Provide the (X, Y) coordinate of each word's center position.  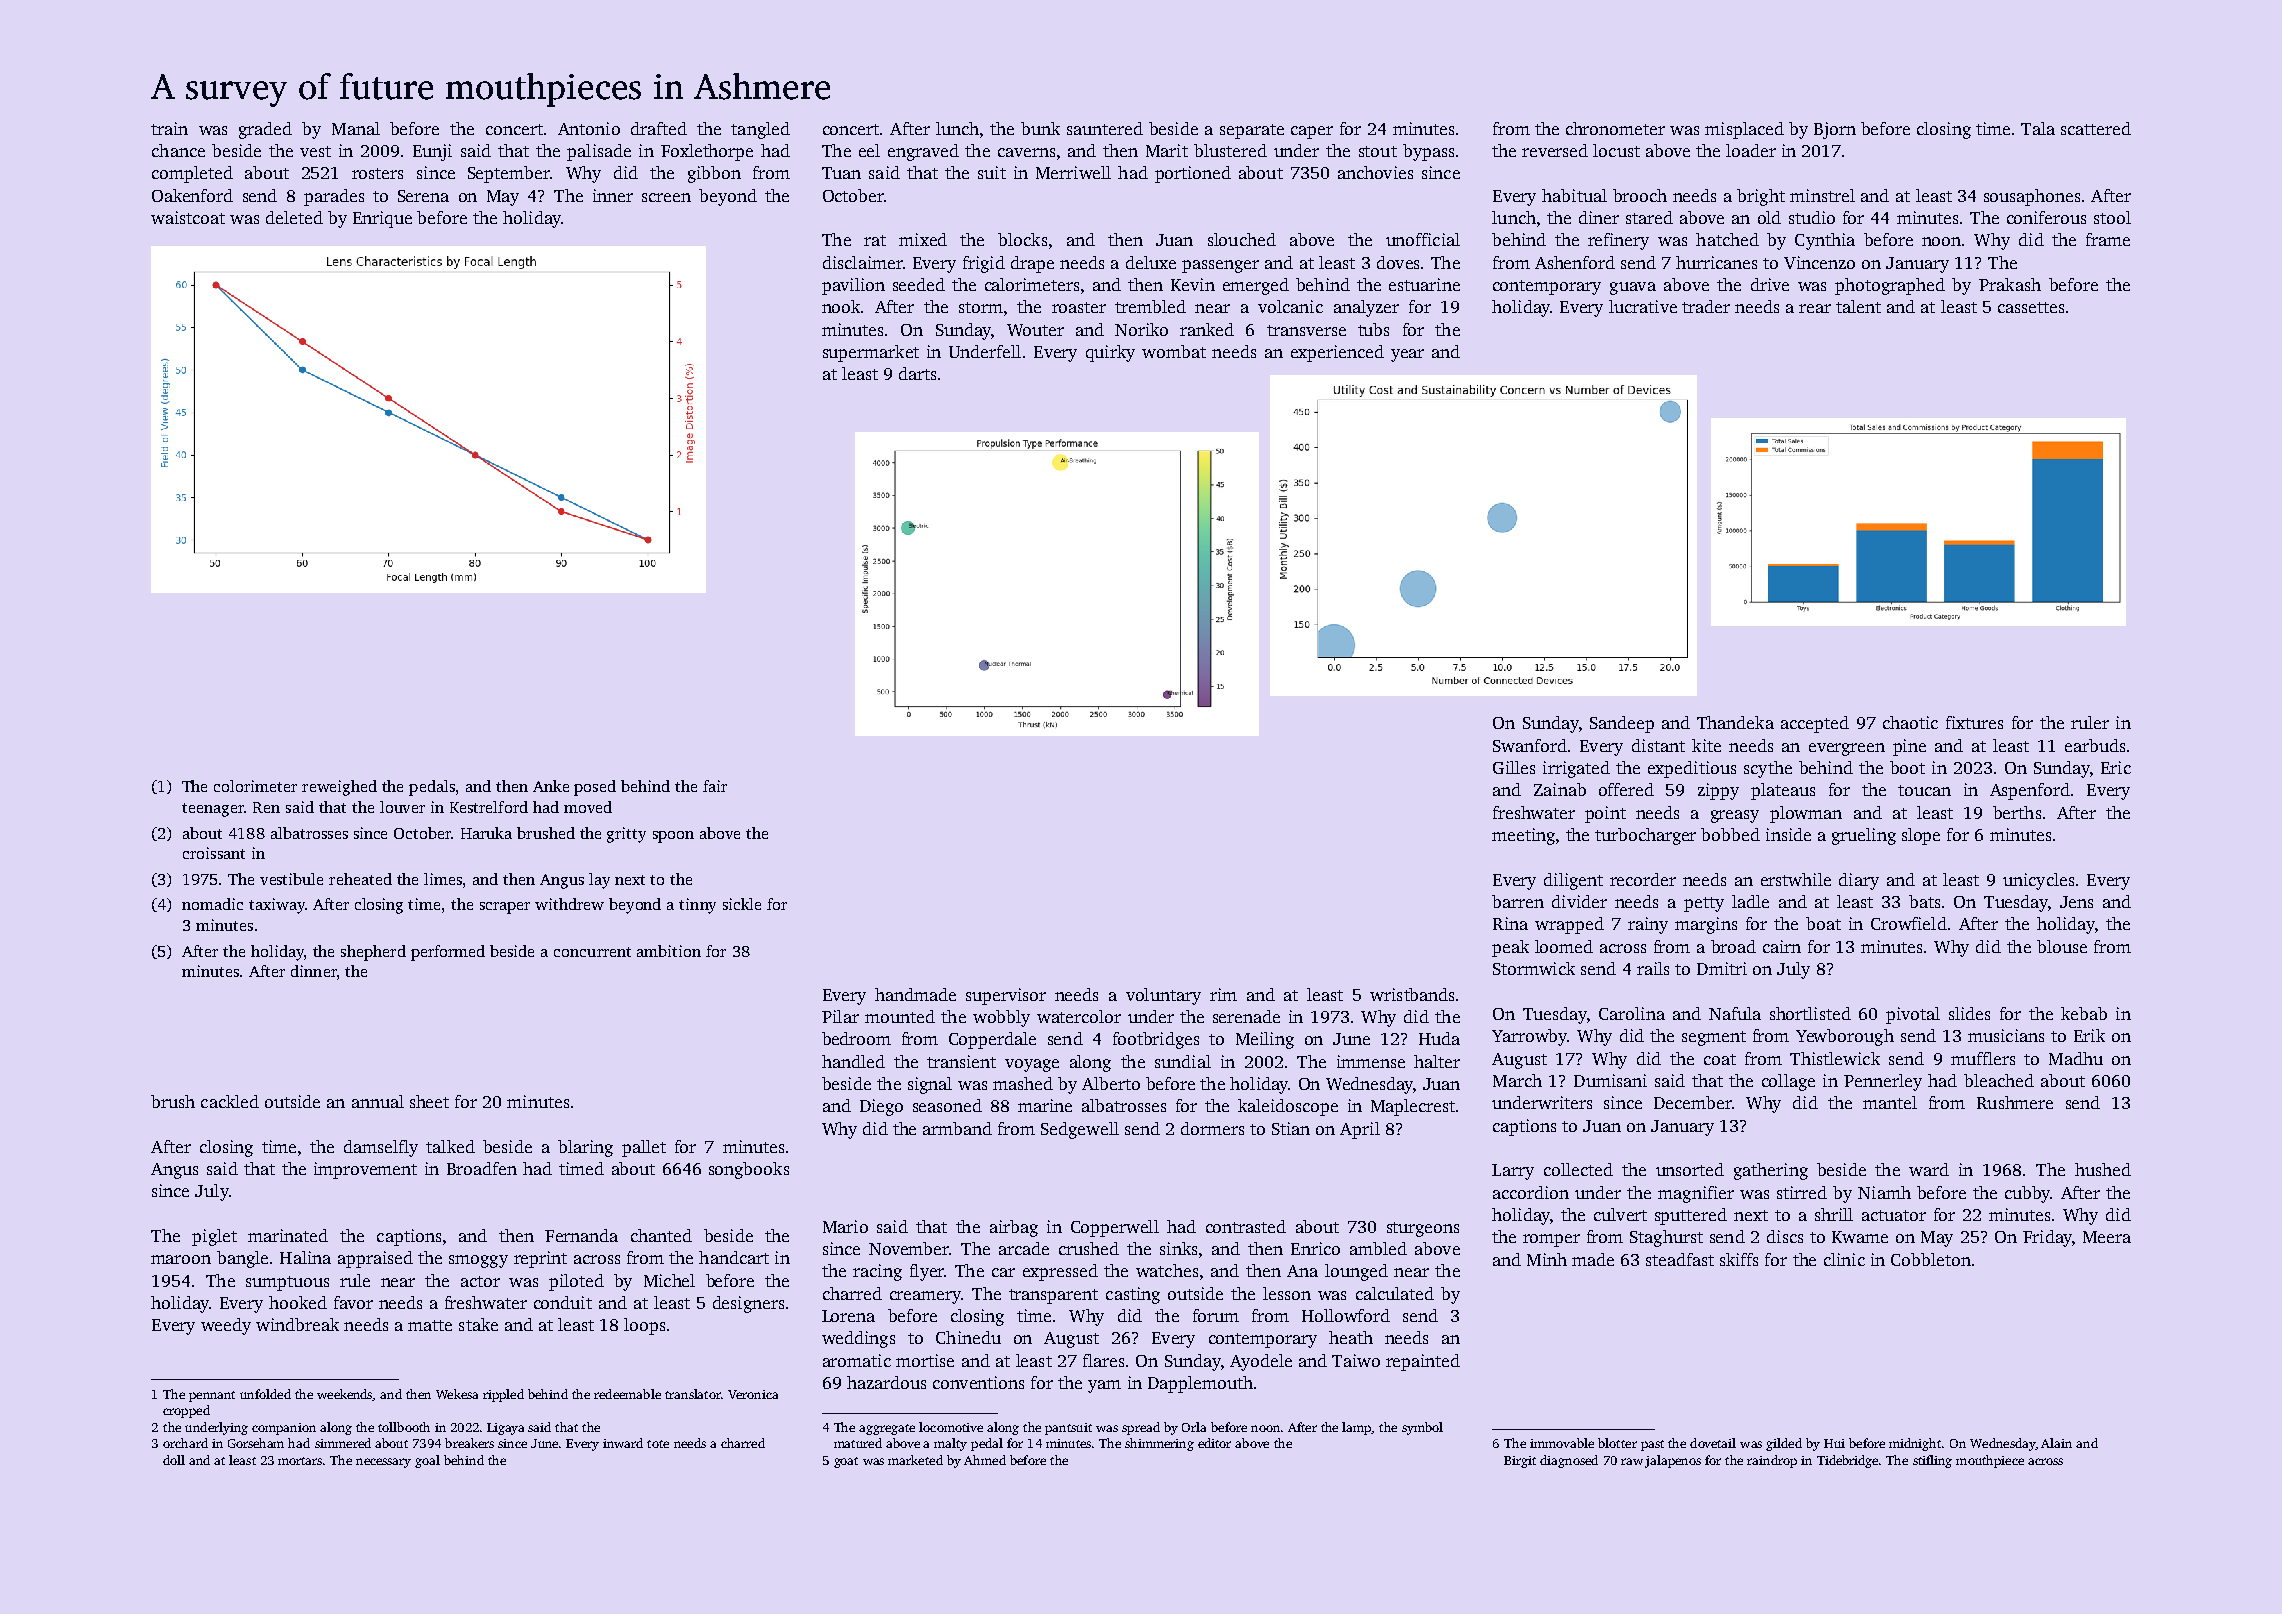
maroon (181, 1259)
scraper (505, 908)
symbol (1422, 1428)
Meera (2107, 1237)
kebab (2084, 1013)
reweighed (339, 788)
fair (715, 786)
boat (1823, 923)
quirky (1110, 353)
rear (1815, 308)
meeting (1523, 836)
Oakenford (192, 195)
